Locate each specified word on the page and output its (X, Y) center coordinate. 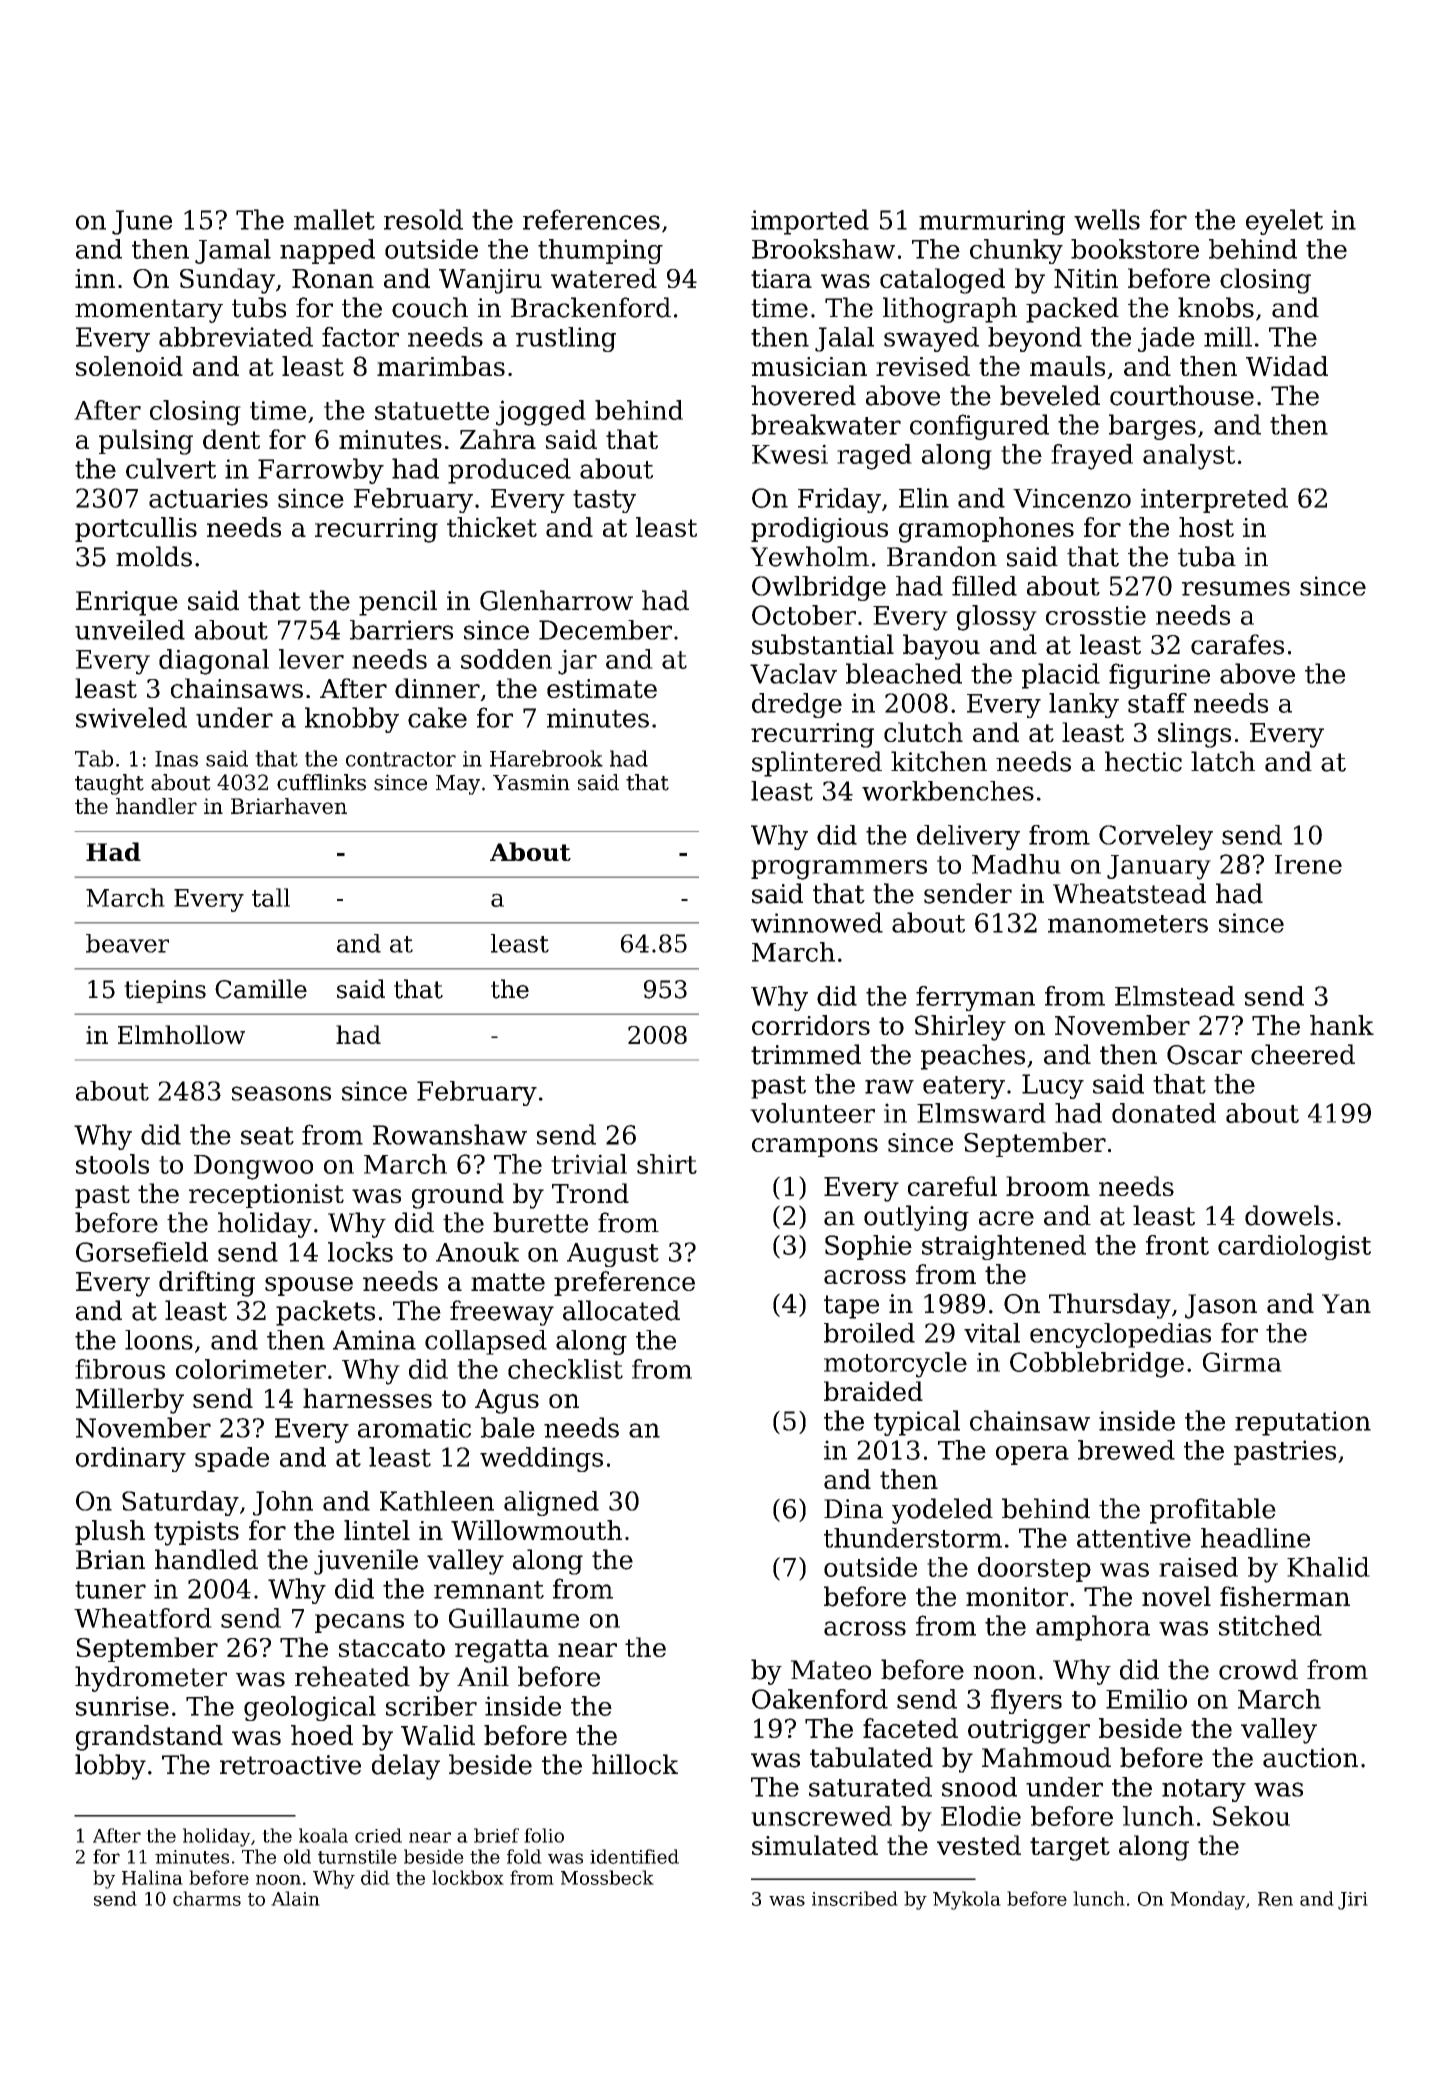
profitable (1213, 1511)
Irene (1308, 864)
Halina (152, 1877)
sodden (506, 659)
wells (1107, 219)
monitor (1017, 1597)
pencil (398, 603)
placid (1061, 676)
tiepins (165, 991)
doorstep (1034, 1569)
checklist (565, 1369)
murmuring (992, 222)
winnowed (817, 922)
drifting (207, 1284)
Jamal (233, 251)
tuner (110, 1590)
